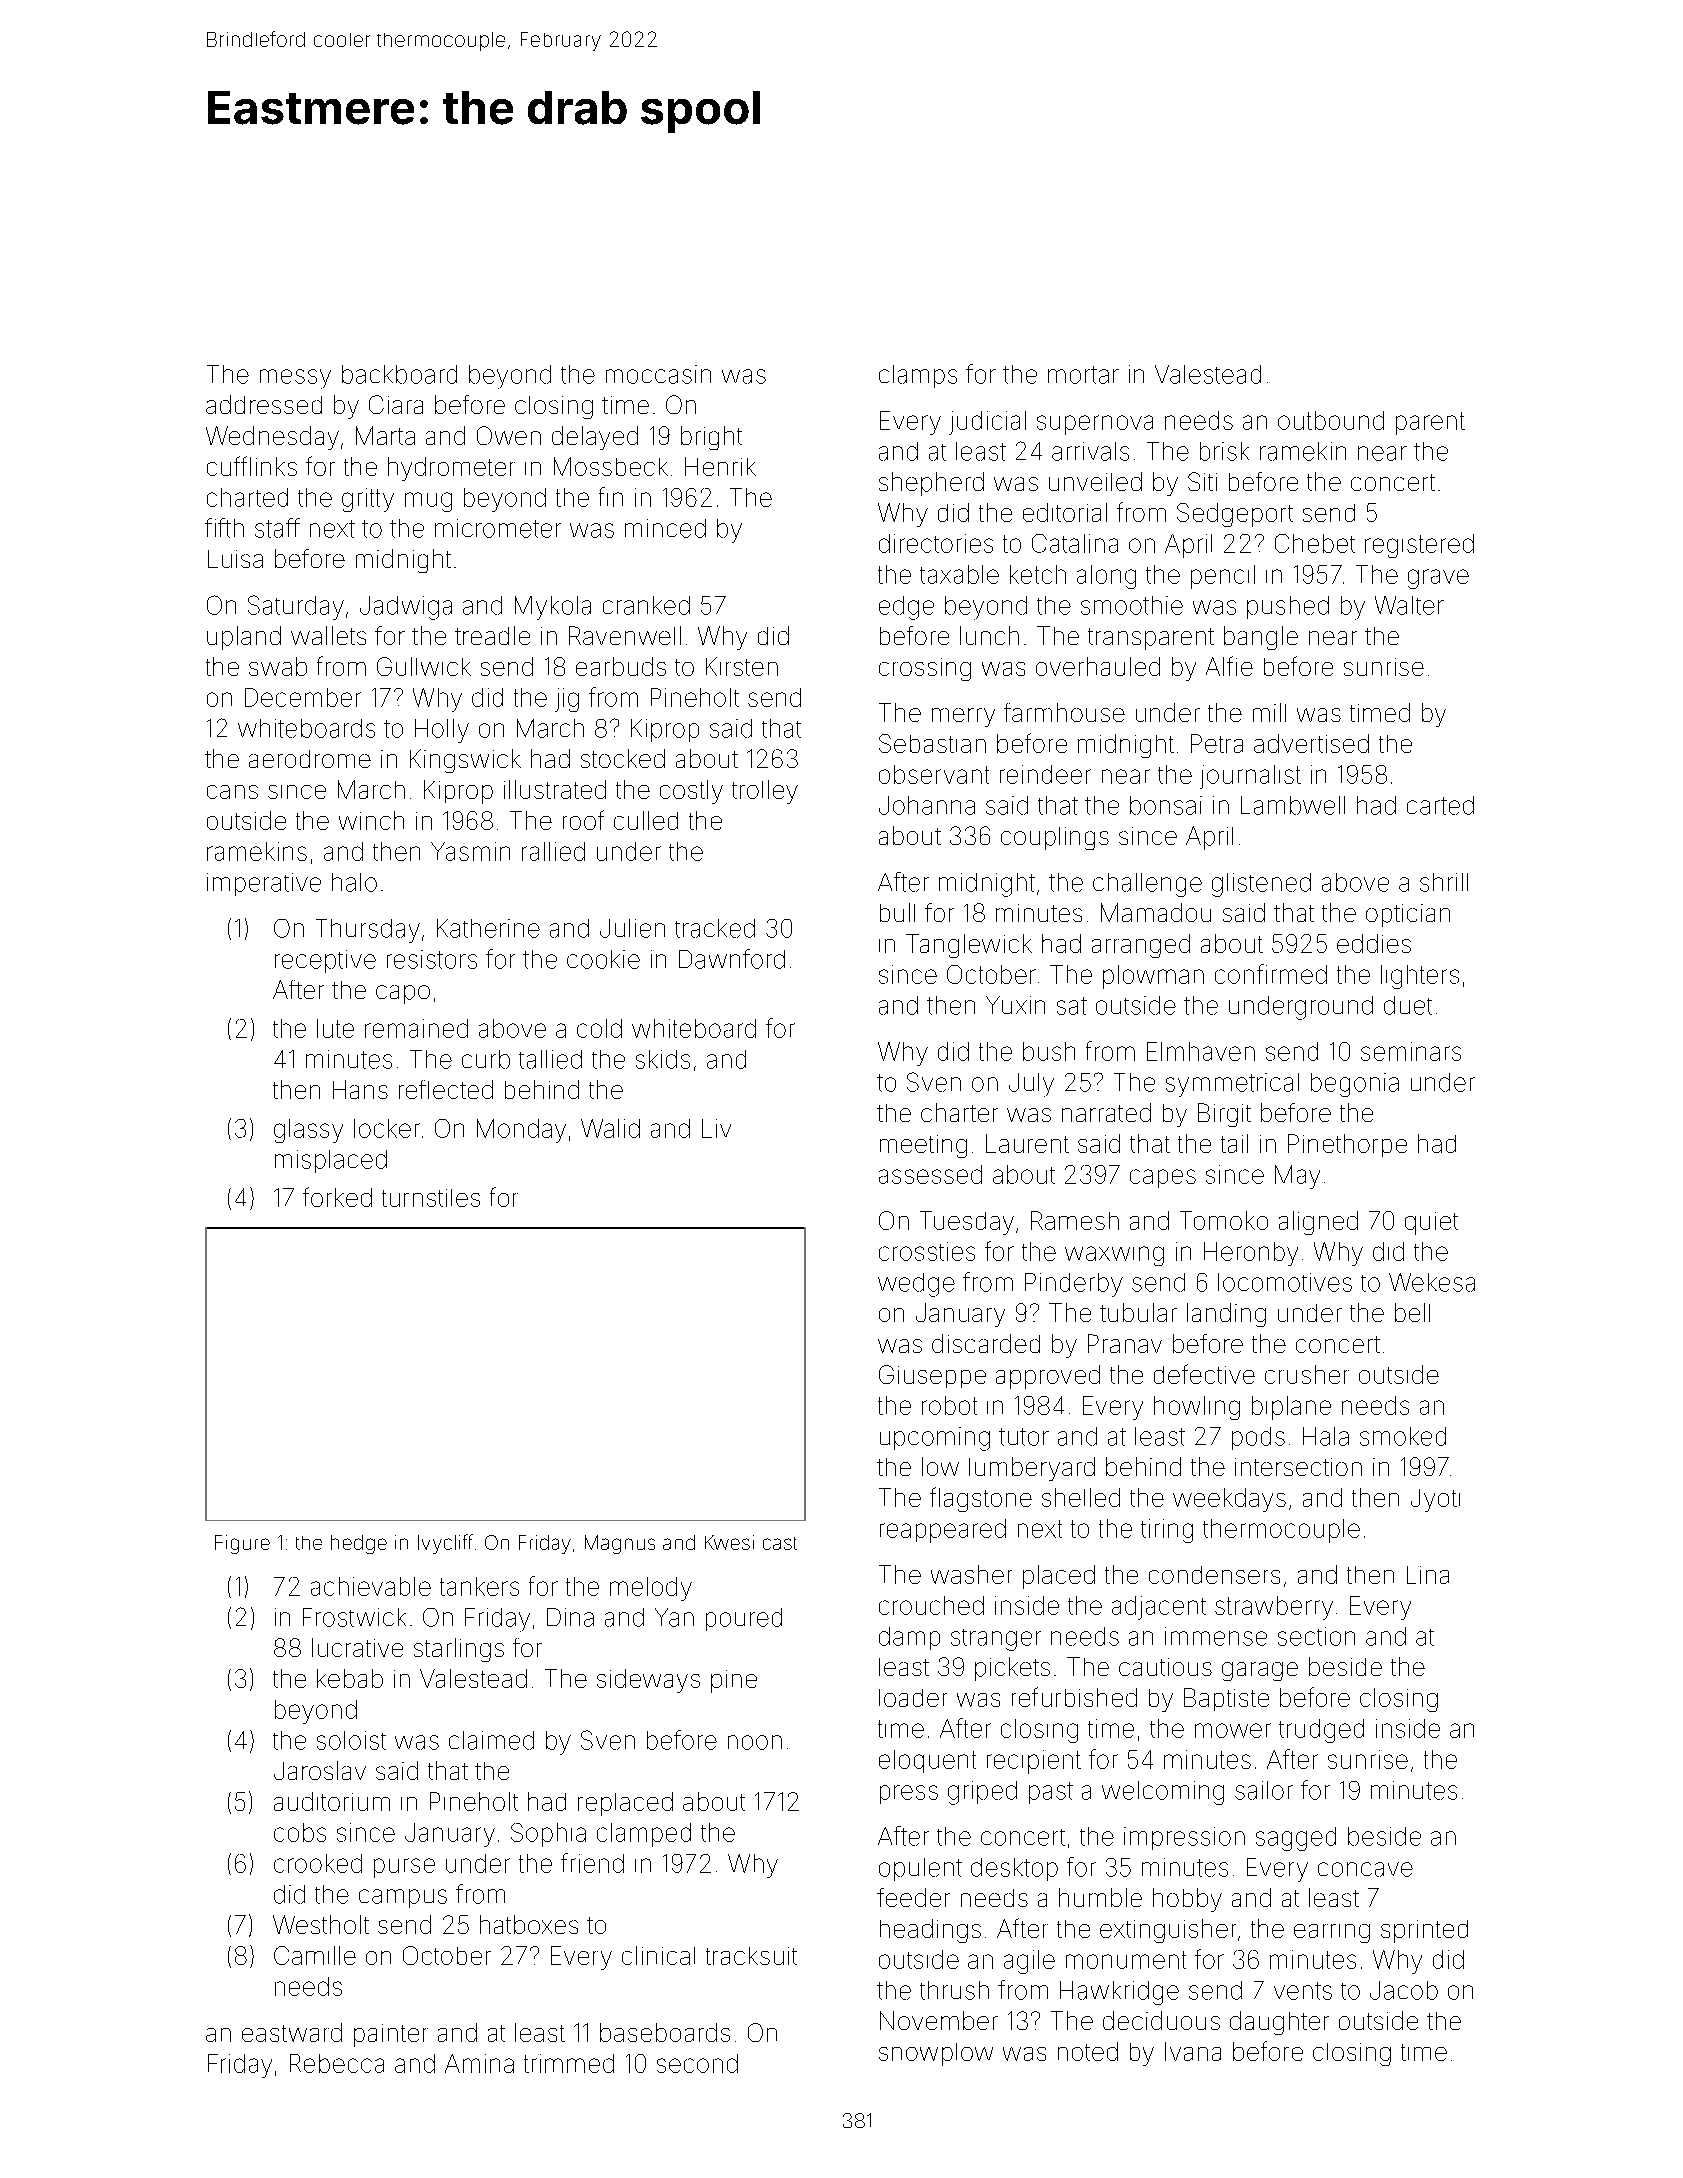 Image resolution: width=1683 pixels, height=2178 pixels. What do you see at coordinates (295, 379) in the screenshot?
I see `messy` at bounding box center [295, 379].
